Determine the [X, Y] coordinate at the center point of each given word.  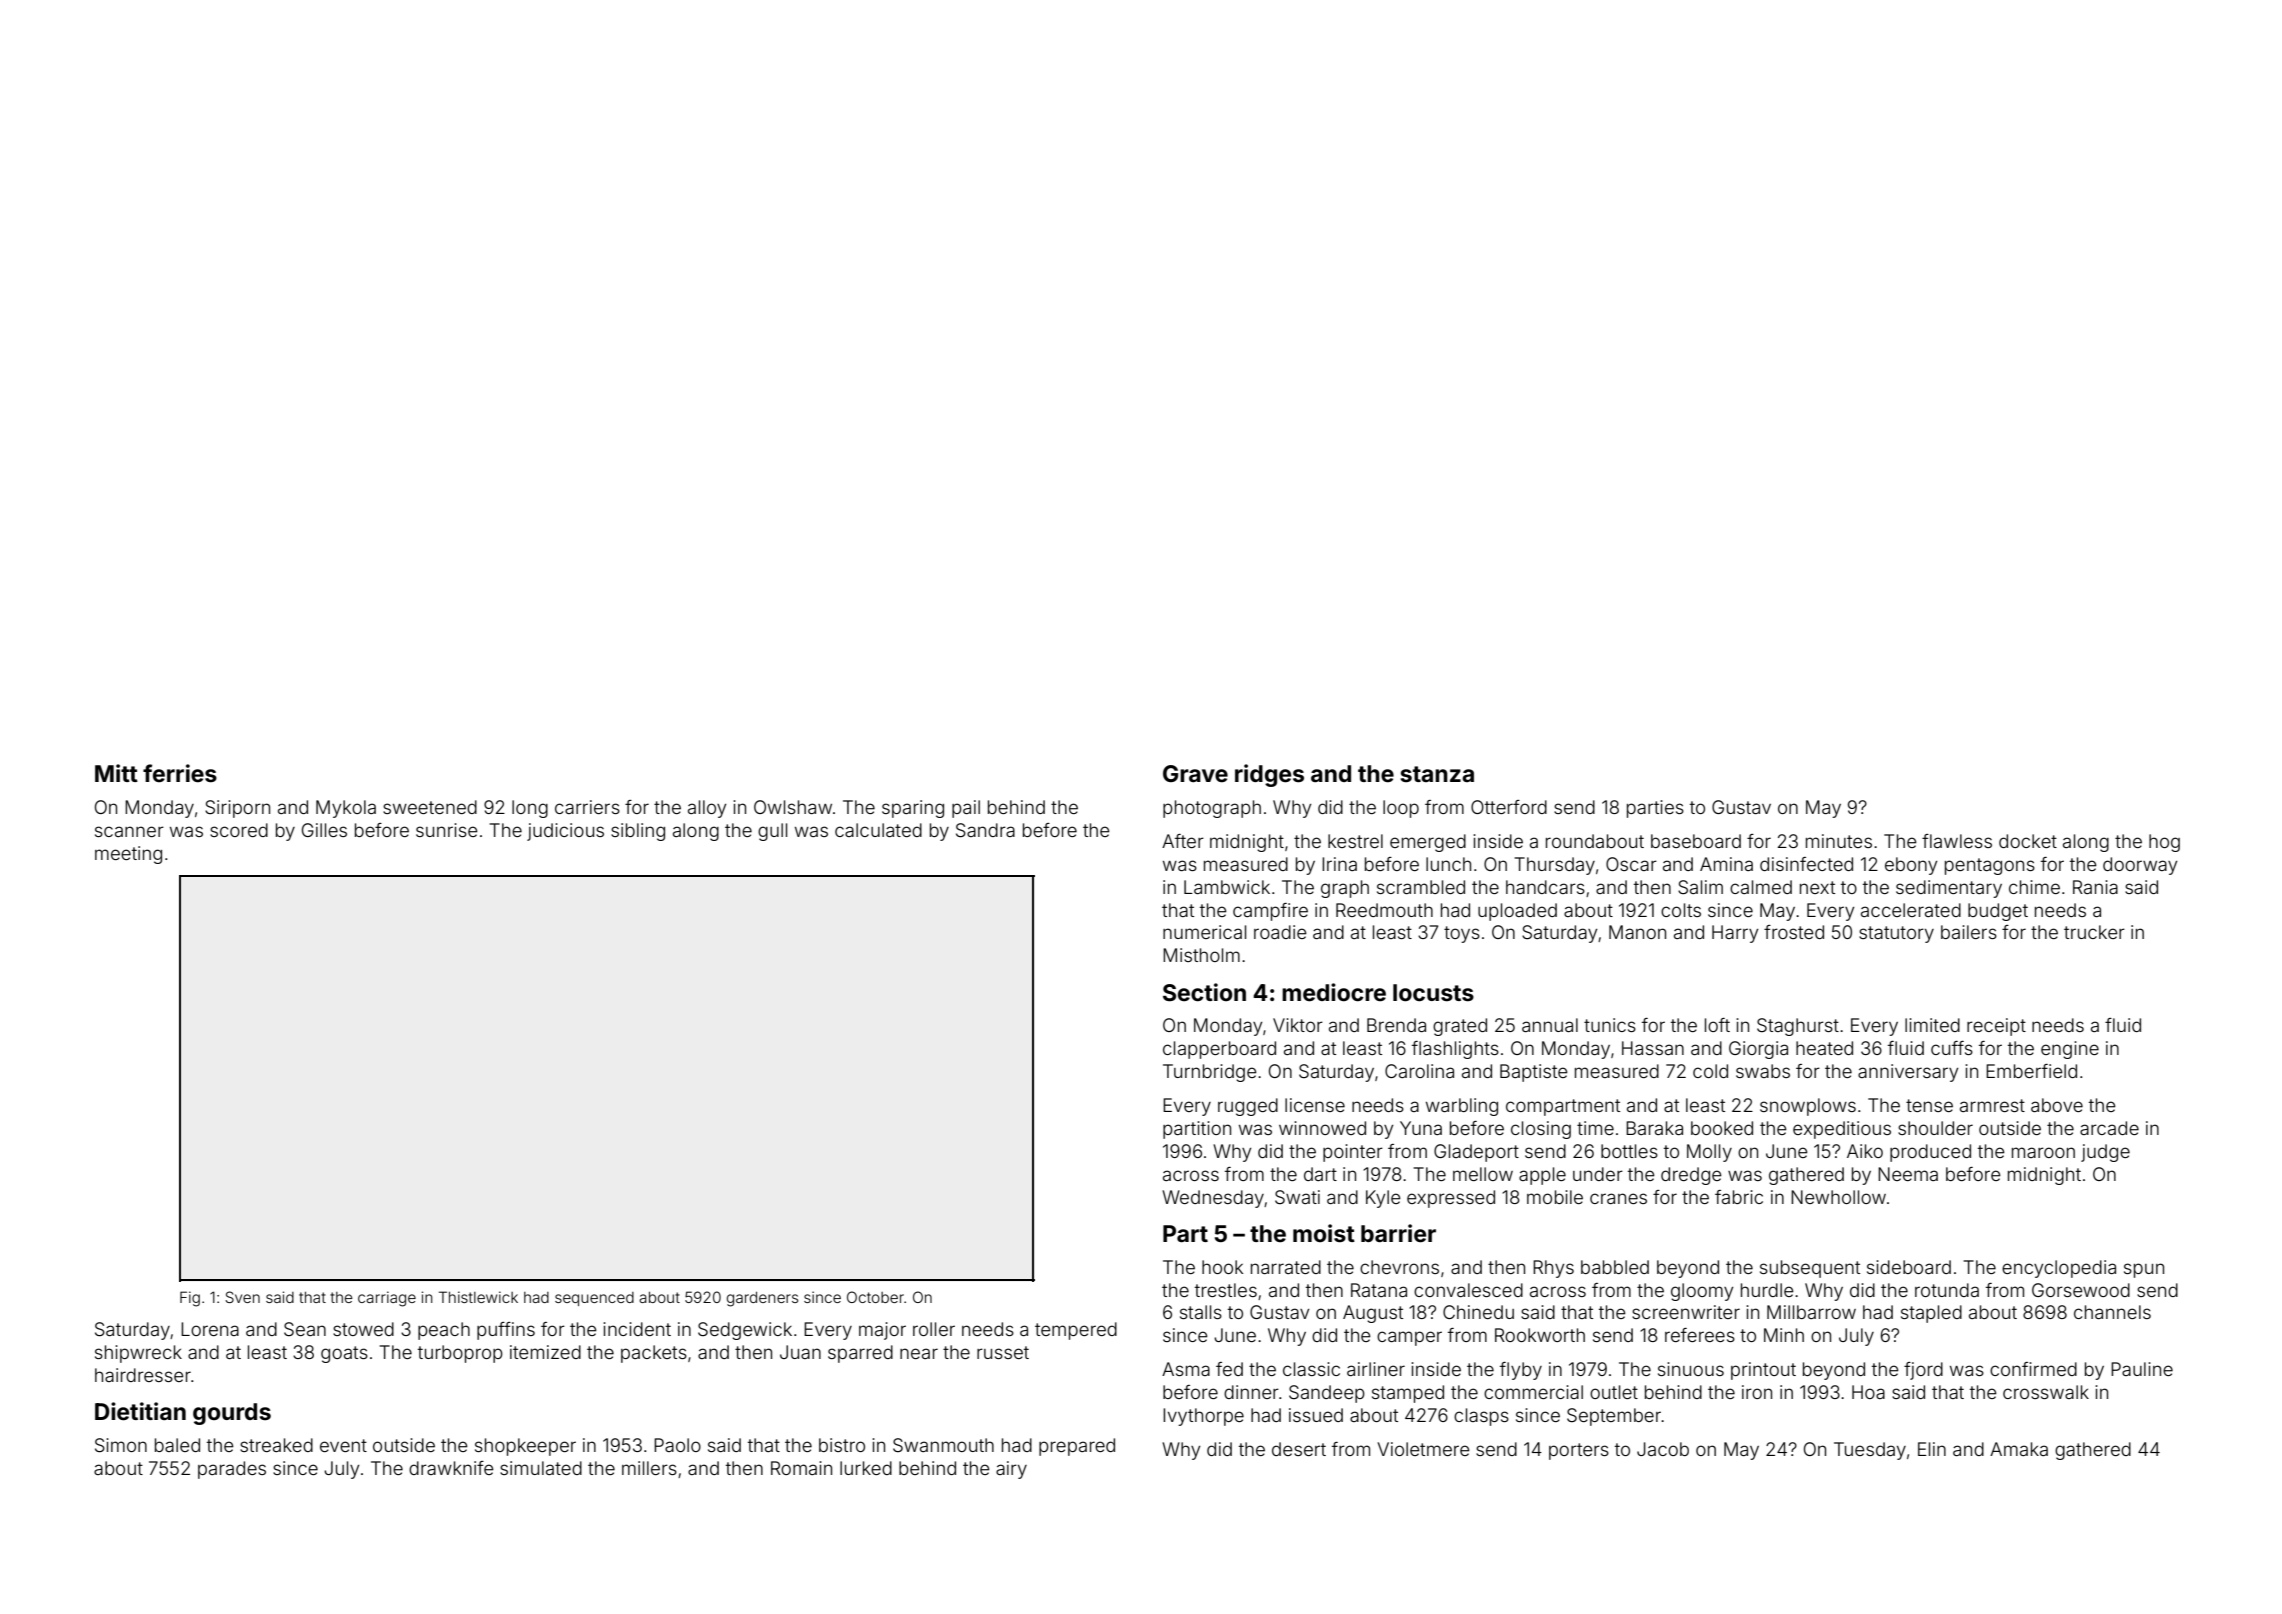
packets [654, 1354]
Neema [1908, 1174]
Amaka [2019, 1449]
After [1183, 841]
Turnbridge [1210, 1073]
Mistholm [1201, 955]
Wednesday [1213, 1199]
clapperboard [1219, 1050]
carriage [387, 1299]
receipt [1996, 1027]
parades [232, 1470]
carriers [587, 807]
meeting [128, 855]
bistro [842, 1445]
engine [2070, 1050]
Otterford [1509, 807]
